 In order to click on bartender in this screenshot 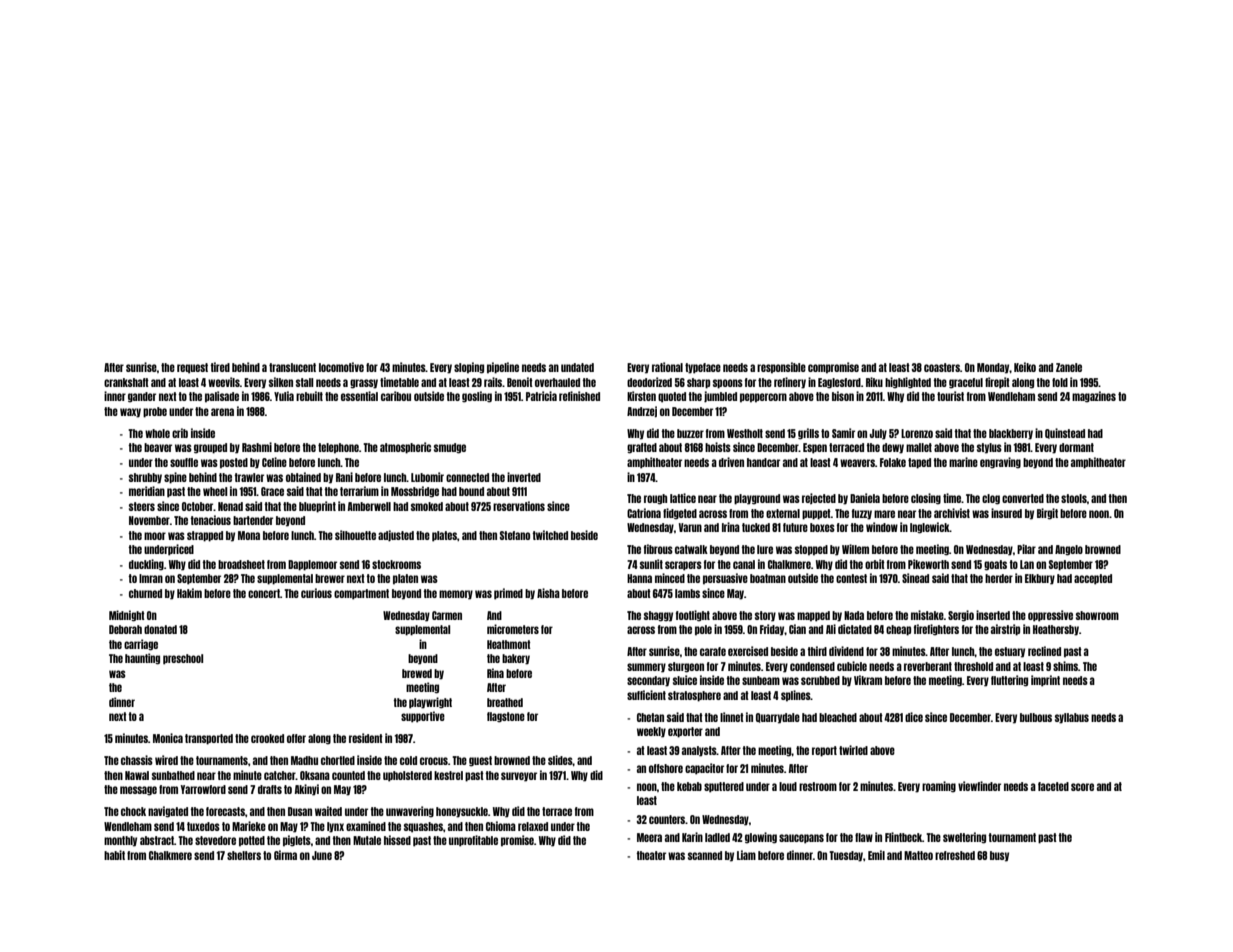, I will do `click(253, 520)`.
